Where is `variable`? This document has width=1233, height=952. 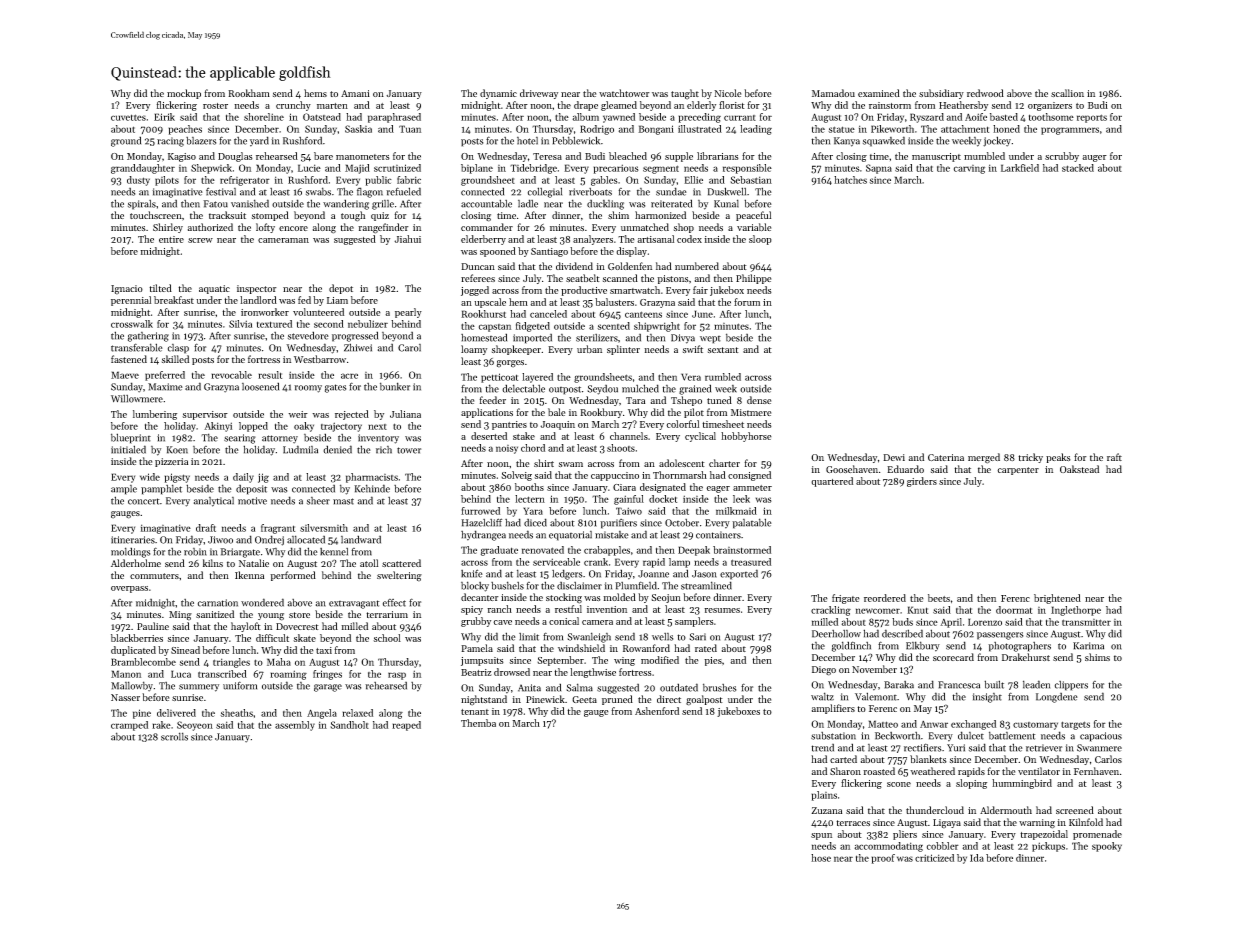 variable is located at coordinates (754, 227).
